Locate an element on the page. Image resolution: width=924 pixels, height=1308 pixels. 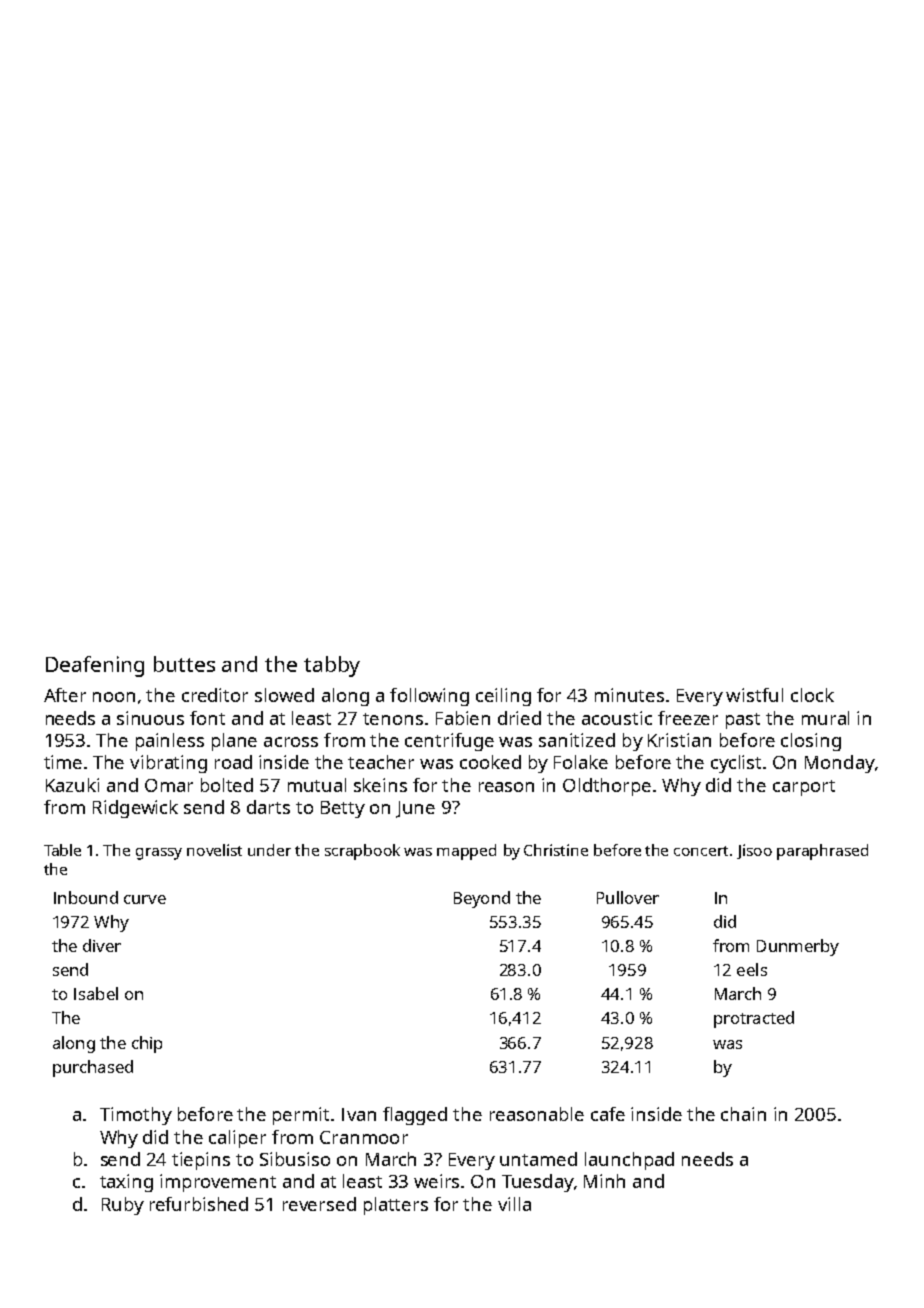
Ruby is located at coordinates (123, 1206).
